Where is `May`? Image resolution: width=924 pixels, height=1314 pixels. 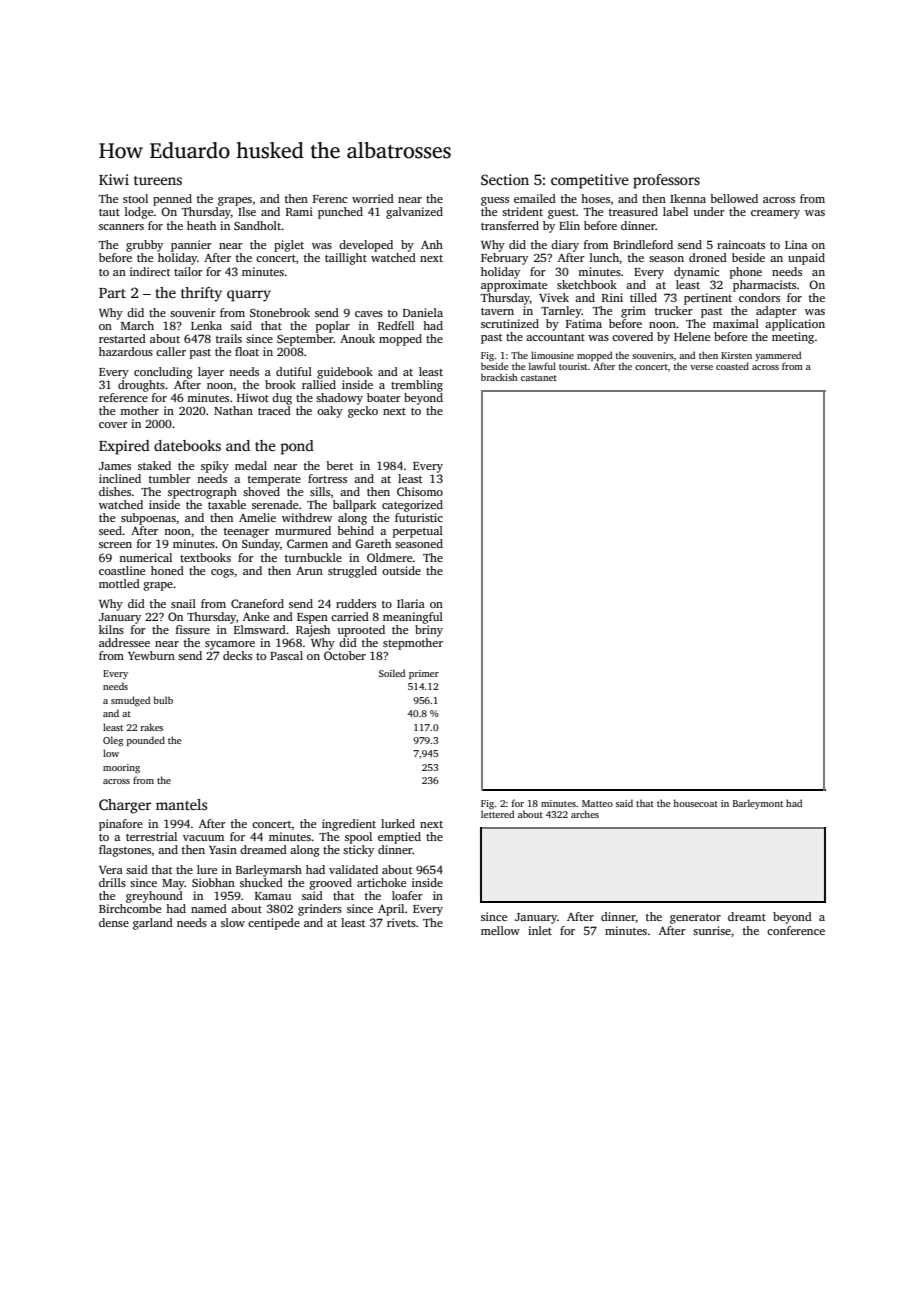 May is located at coordinates (173, 884).
